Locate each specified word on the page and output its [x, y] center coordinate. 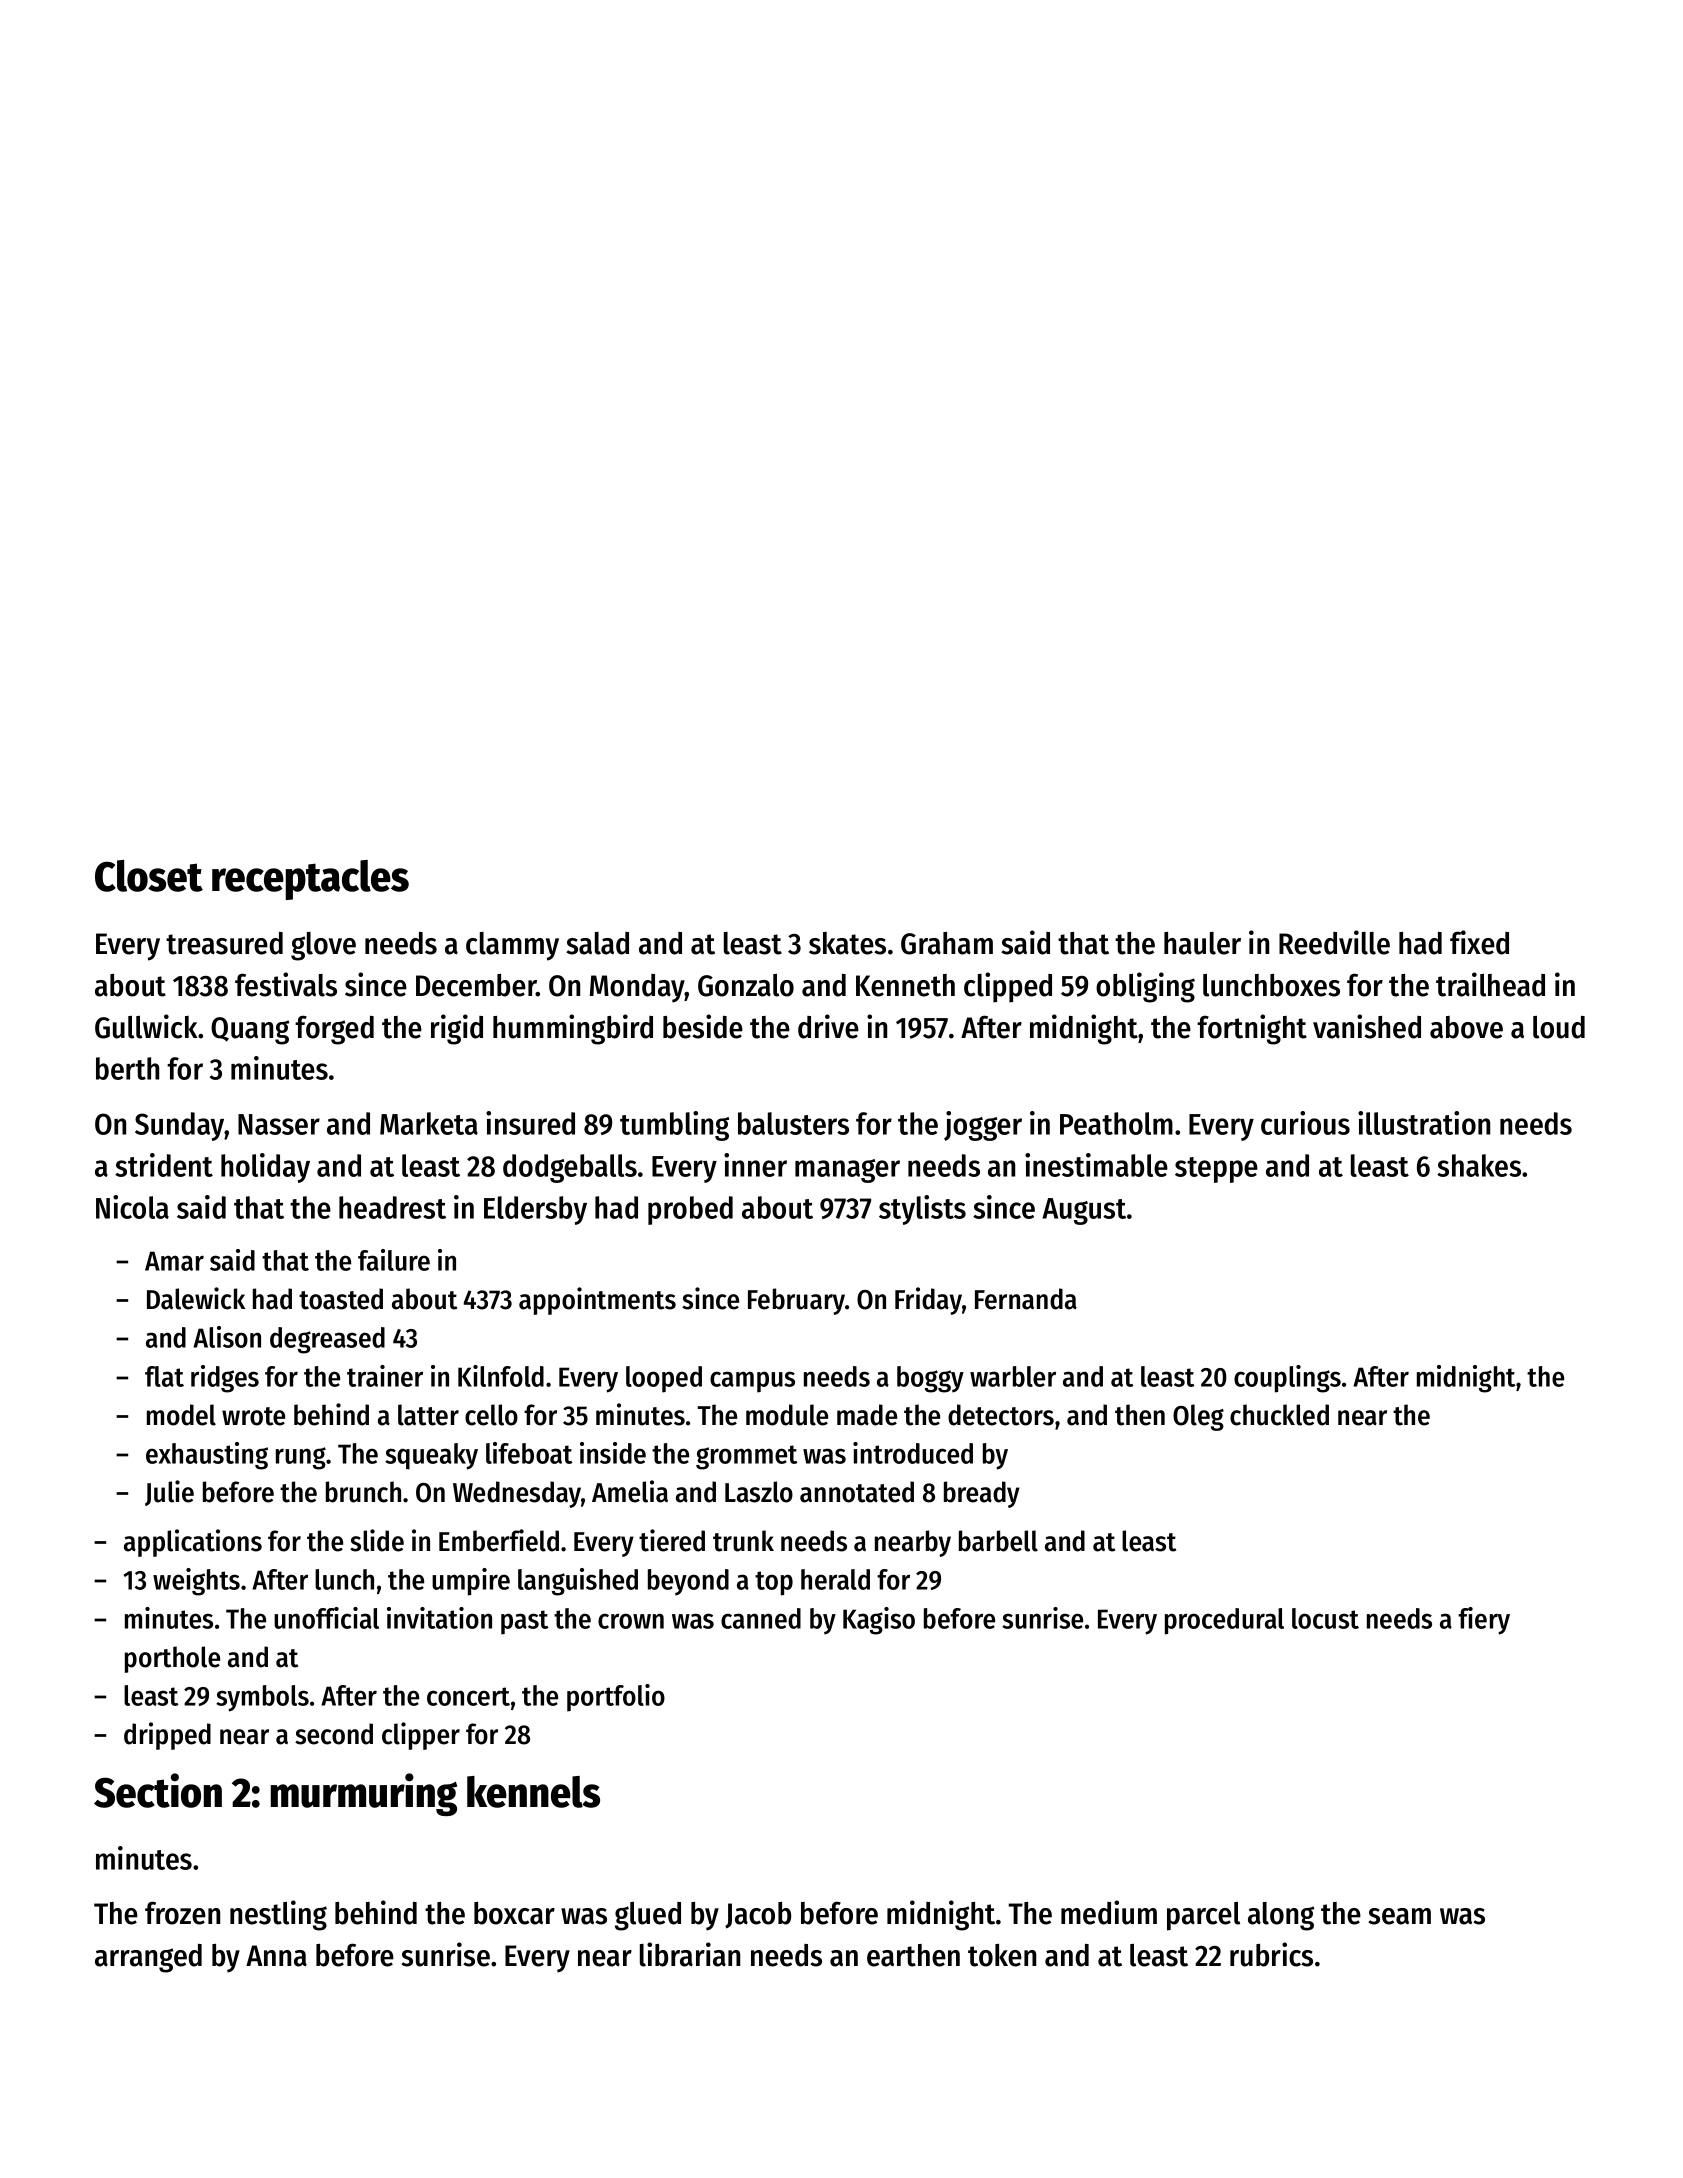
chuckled [1279, 1415]
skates [847, 943]
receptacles [310, 880]
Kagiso [879, 1621]
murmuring [364, 1794]
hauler [1202, 943]
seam [1399, 1916]
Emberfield [499, 1540]
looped [664, 1379]
